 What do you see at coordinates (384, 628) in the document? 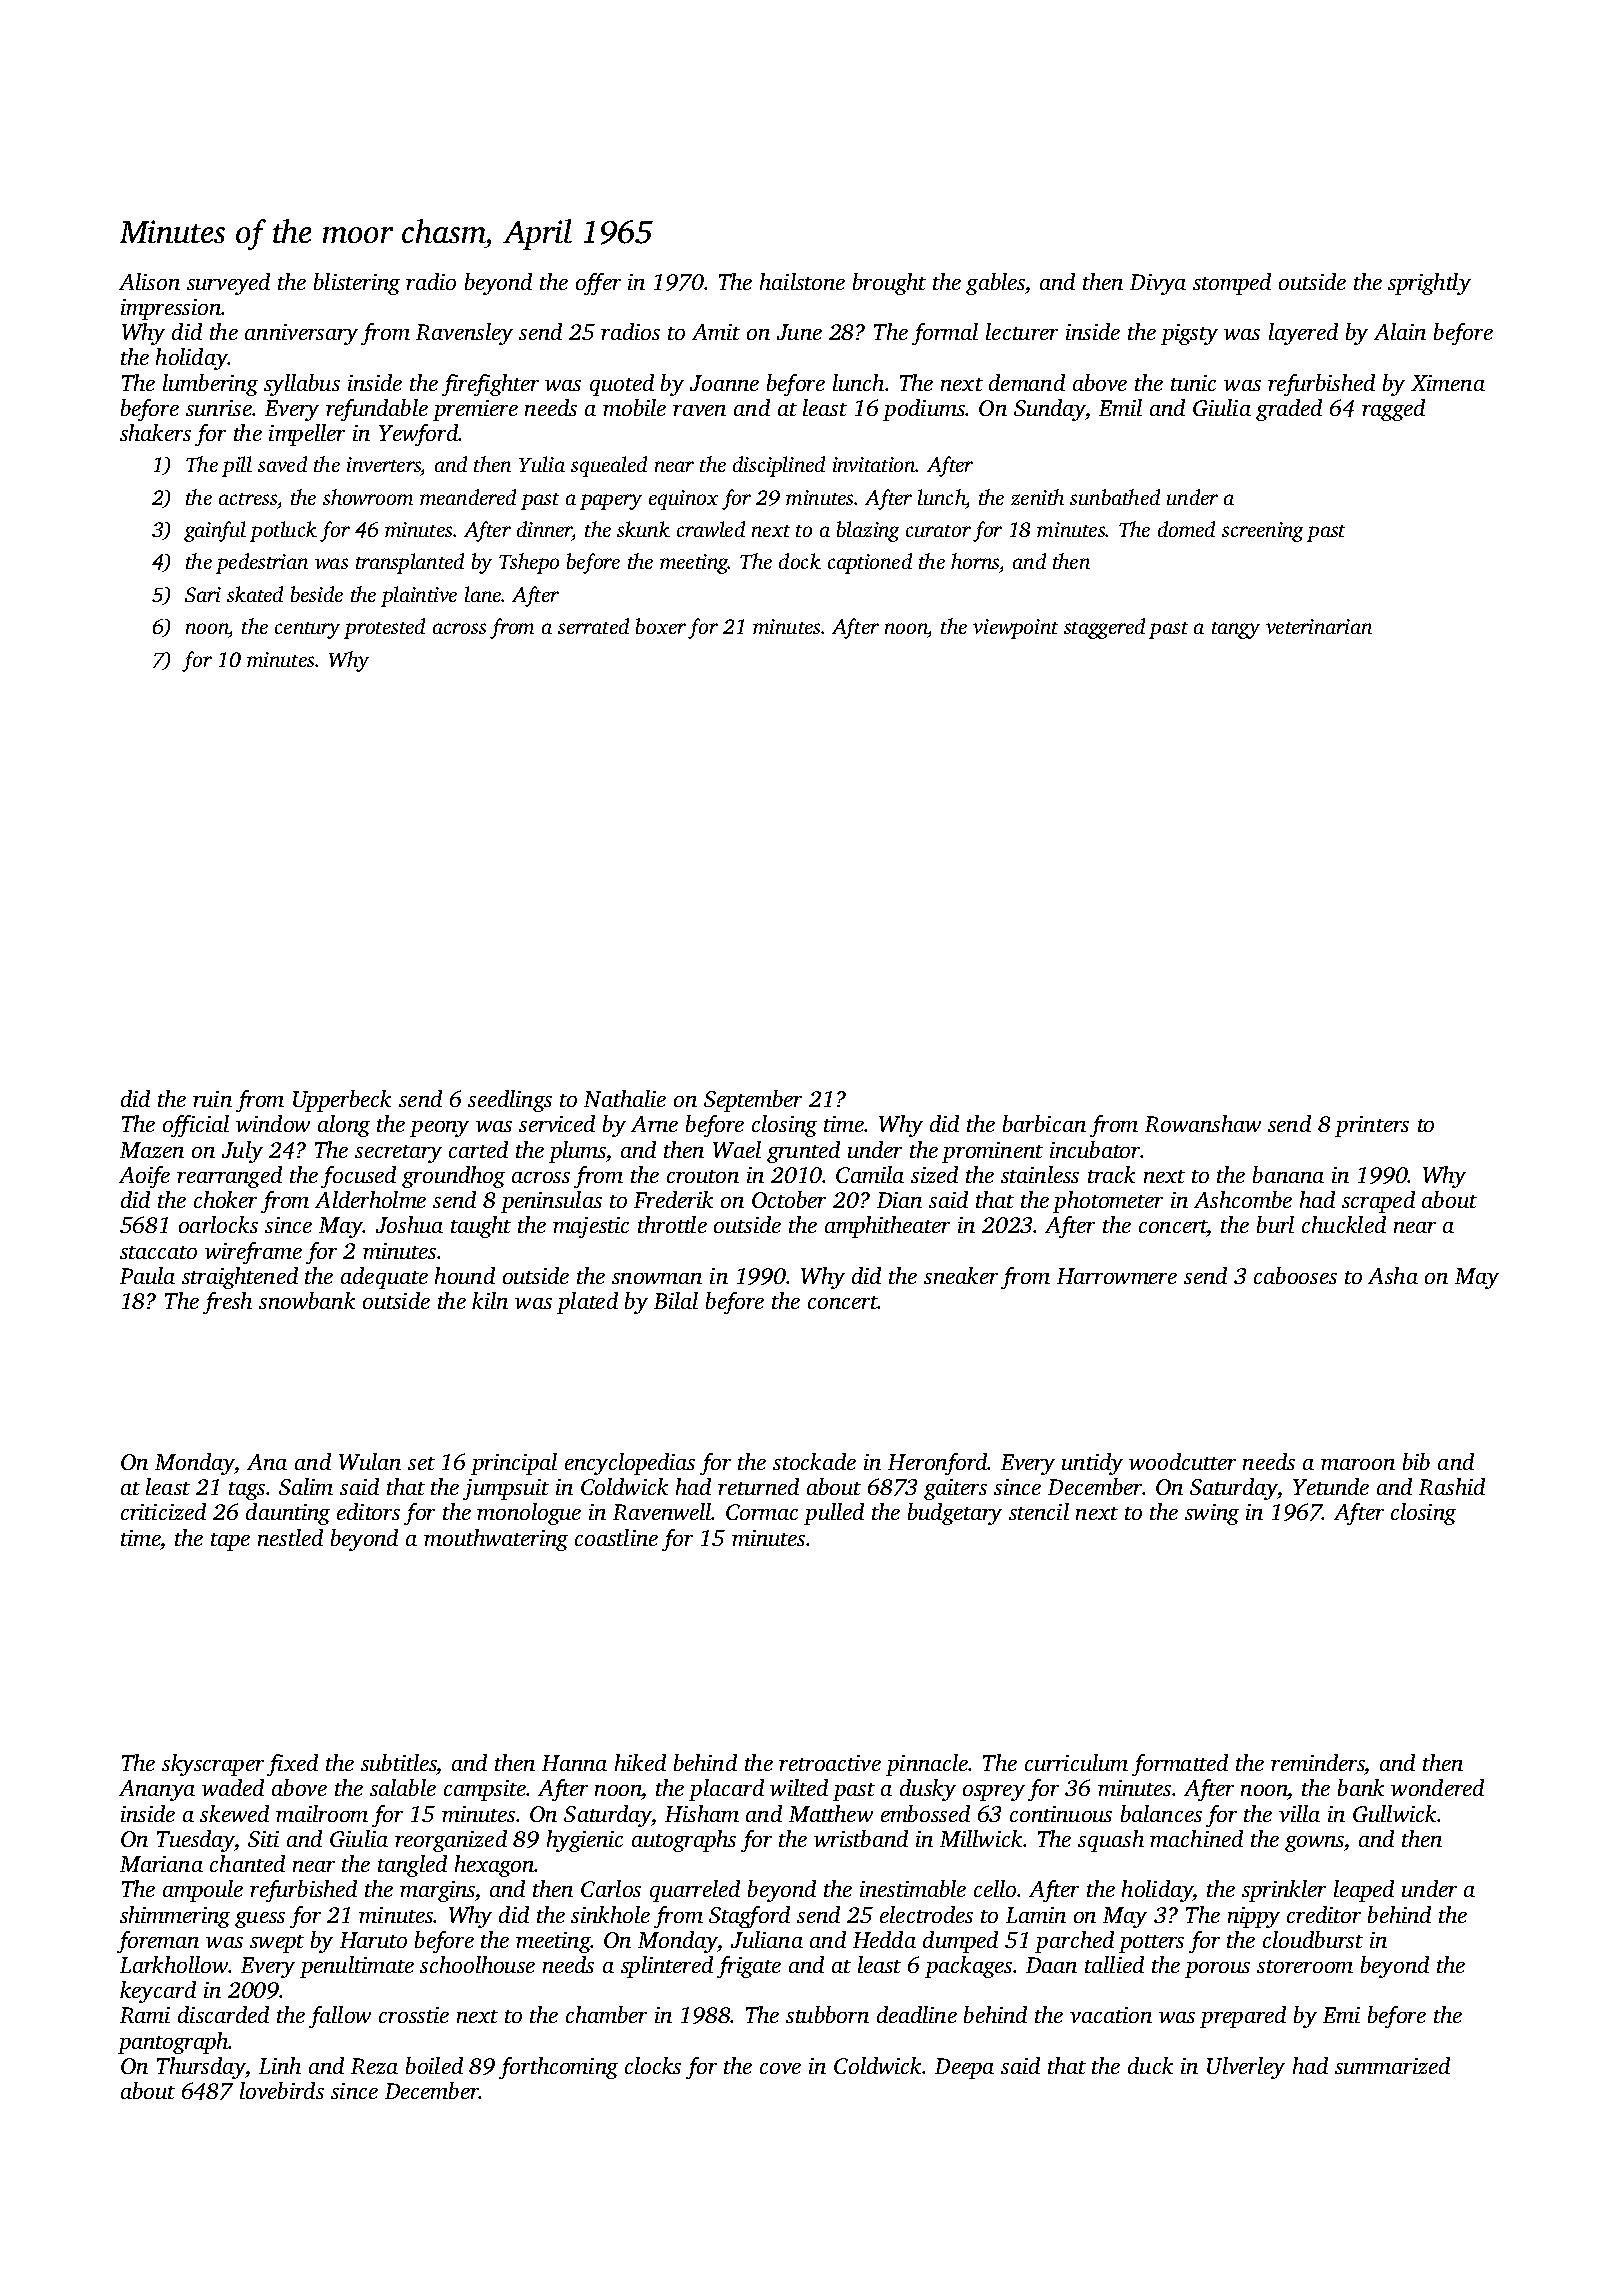
I see `protested` at bounding box center [384, 628].
